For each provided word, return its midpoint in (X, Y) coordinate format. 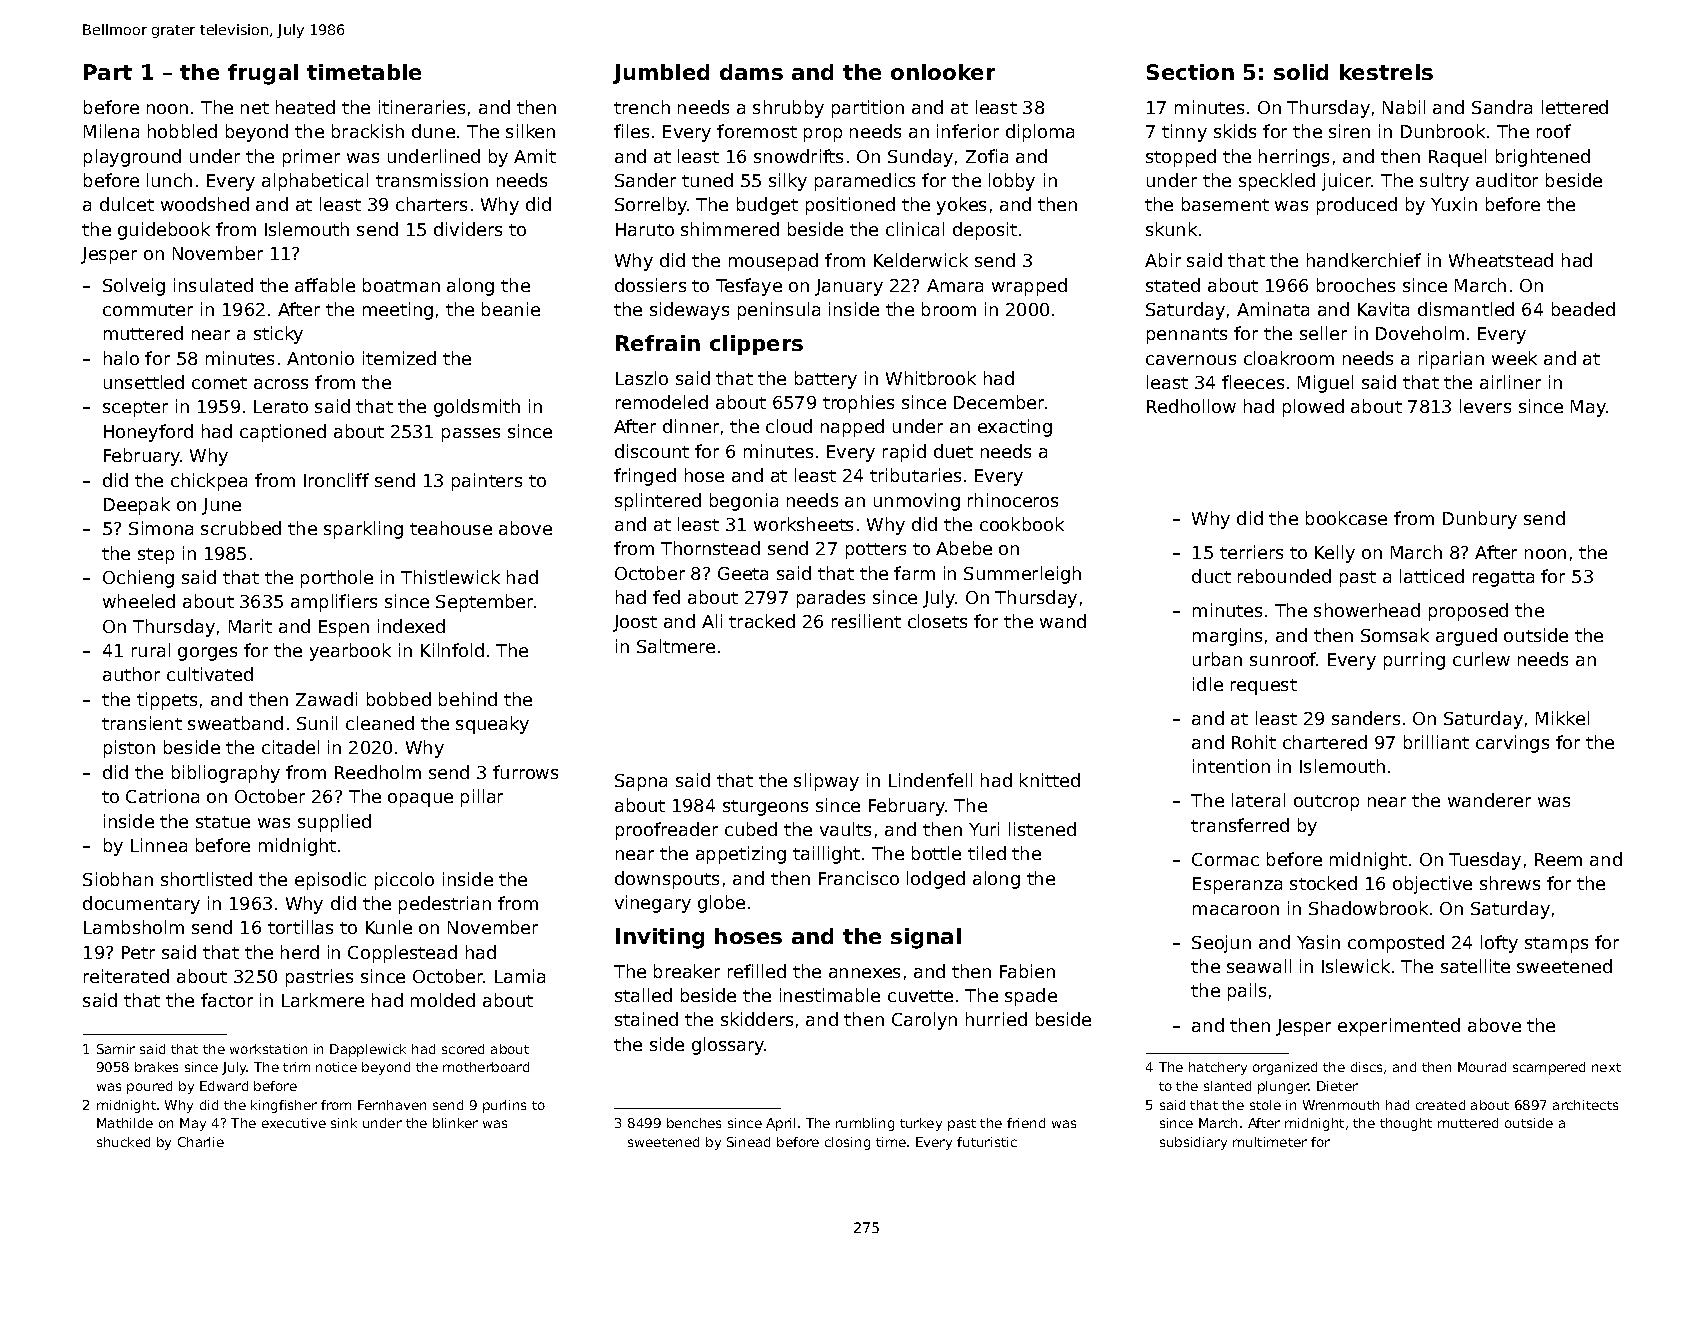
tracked (762, 621)
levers (1485, 406)
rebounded (1284, 576)
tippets (167, 701)
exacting (1015, 428)
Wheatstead (1501, 260)
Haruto (645, 229)
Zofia (987, 156)
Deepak (137, 506)
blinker (455, 1123)
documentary (141, 905)
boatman (401, 285)
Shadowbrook (1368, 908)
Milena (111, 131)
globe (721, 904)
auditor (1507, 180)
